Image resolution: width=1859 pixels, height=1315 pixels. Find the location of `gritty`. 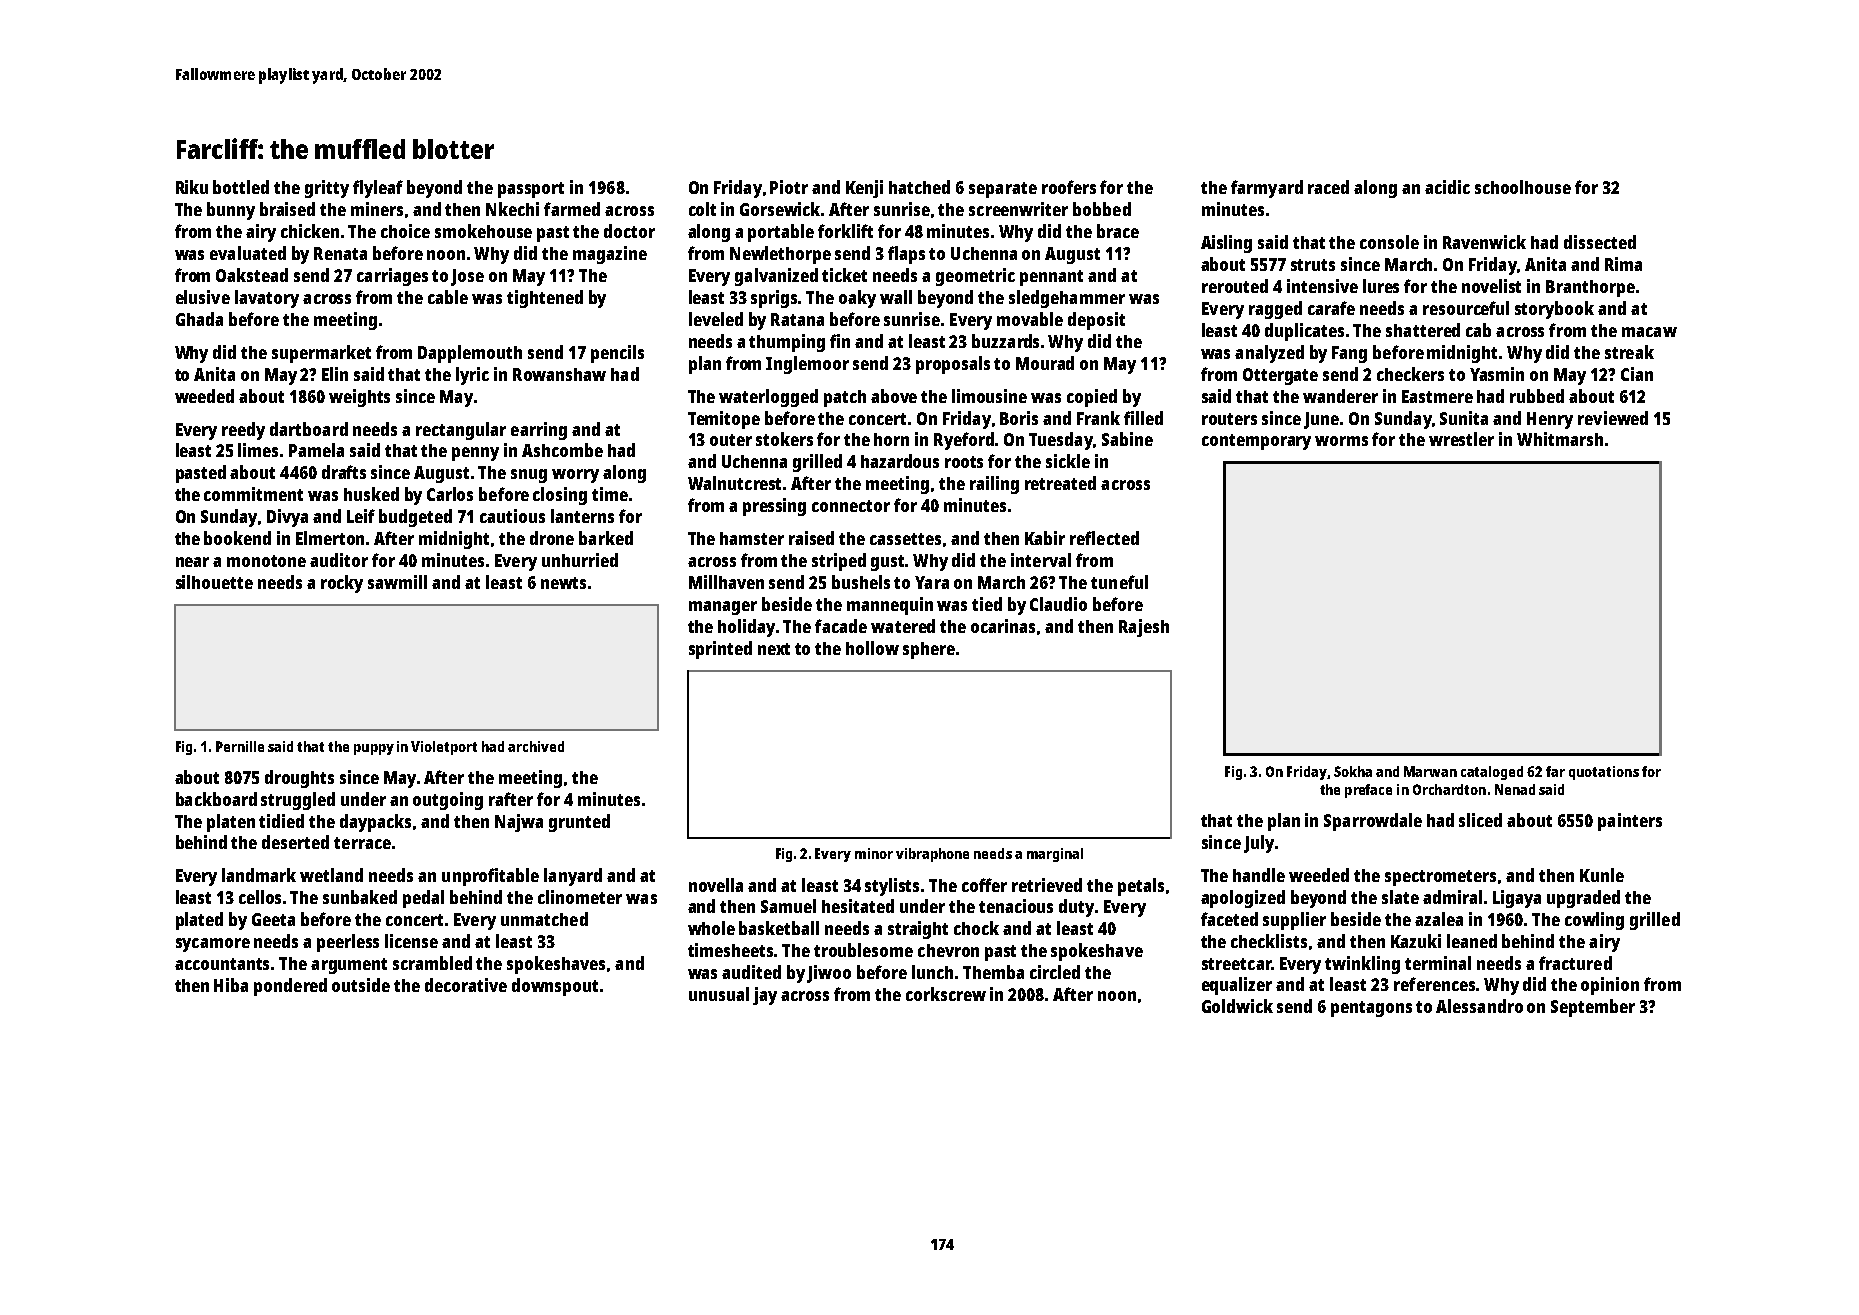

gritty is located at coordinates (327, 189).
